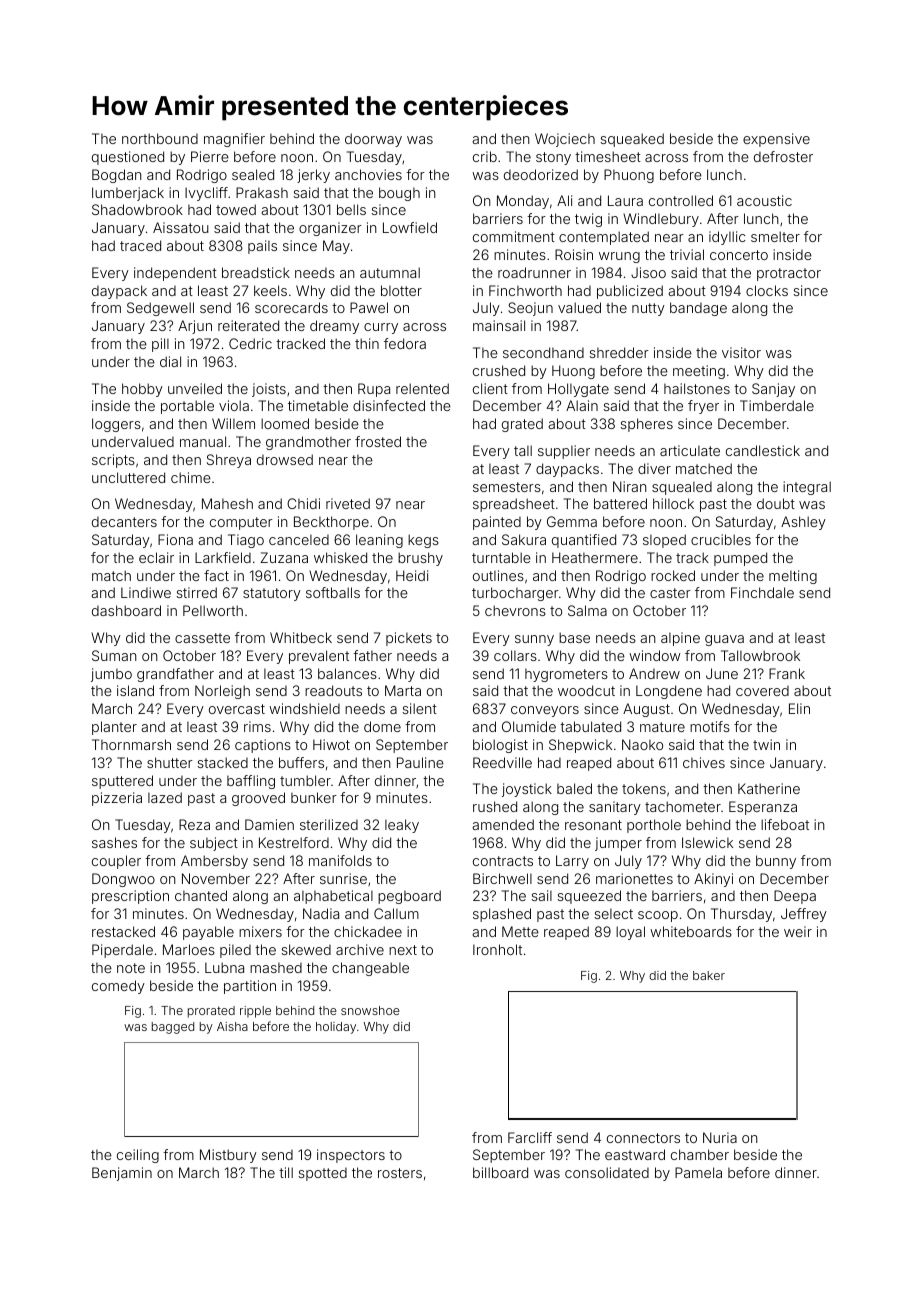 The height and width of the screenshot is (1308, 924). Describe the element at coordinates (687, 254) in the screenshot. I see `trivial` at that location.
